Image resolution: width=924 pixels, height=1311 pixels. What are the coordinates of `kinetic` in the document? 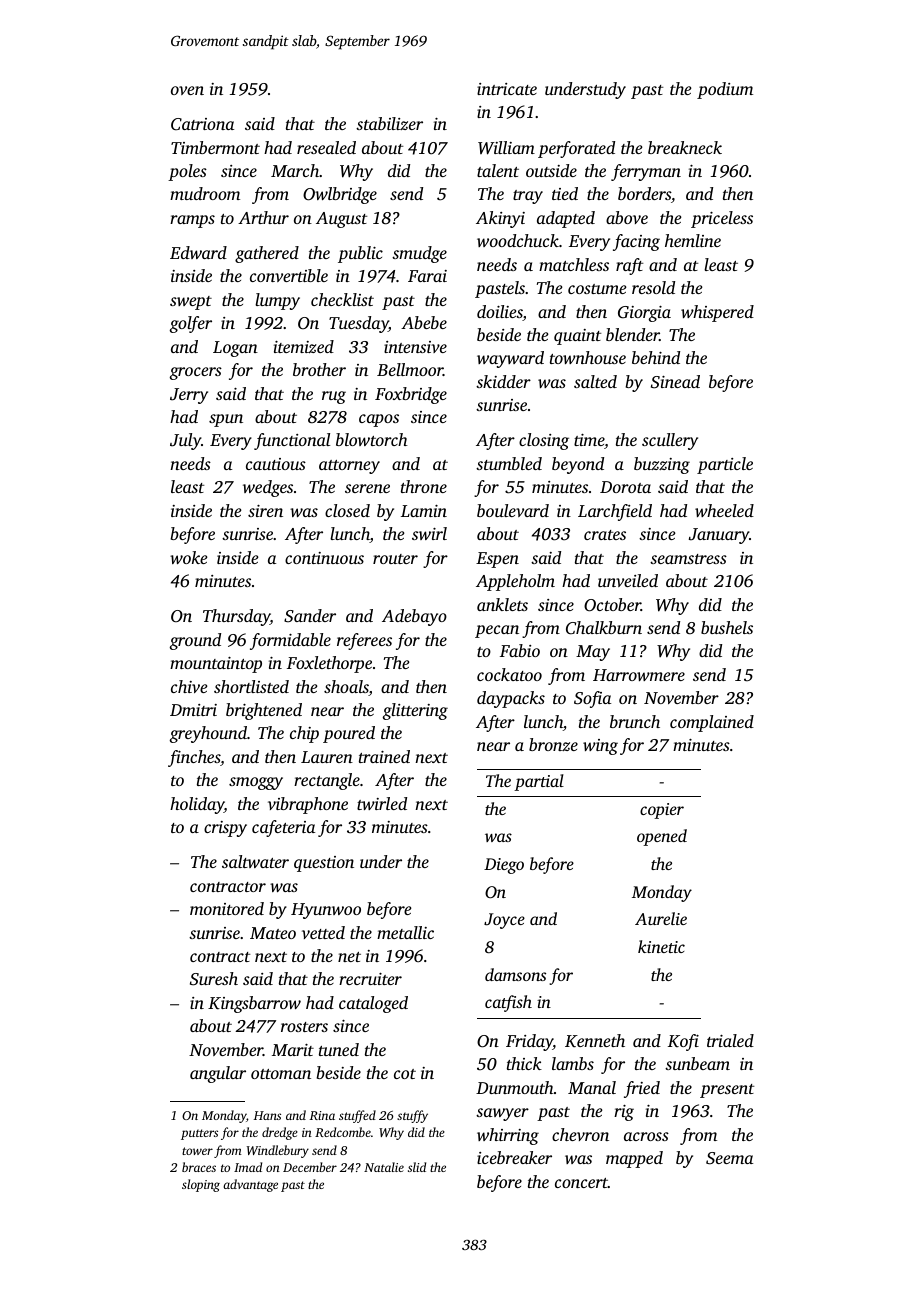 It's located at (661, 946).
